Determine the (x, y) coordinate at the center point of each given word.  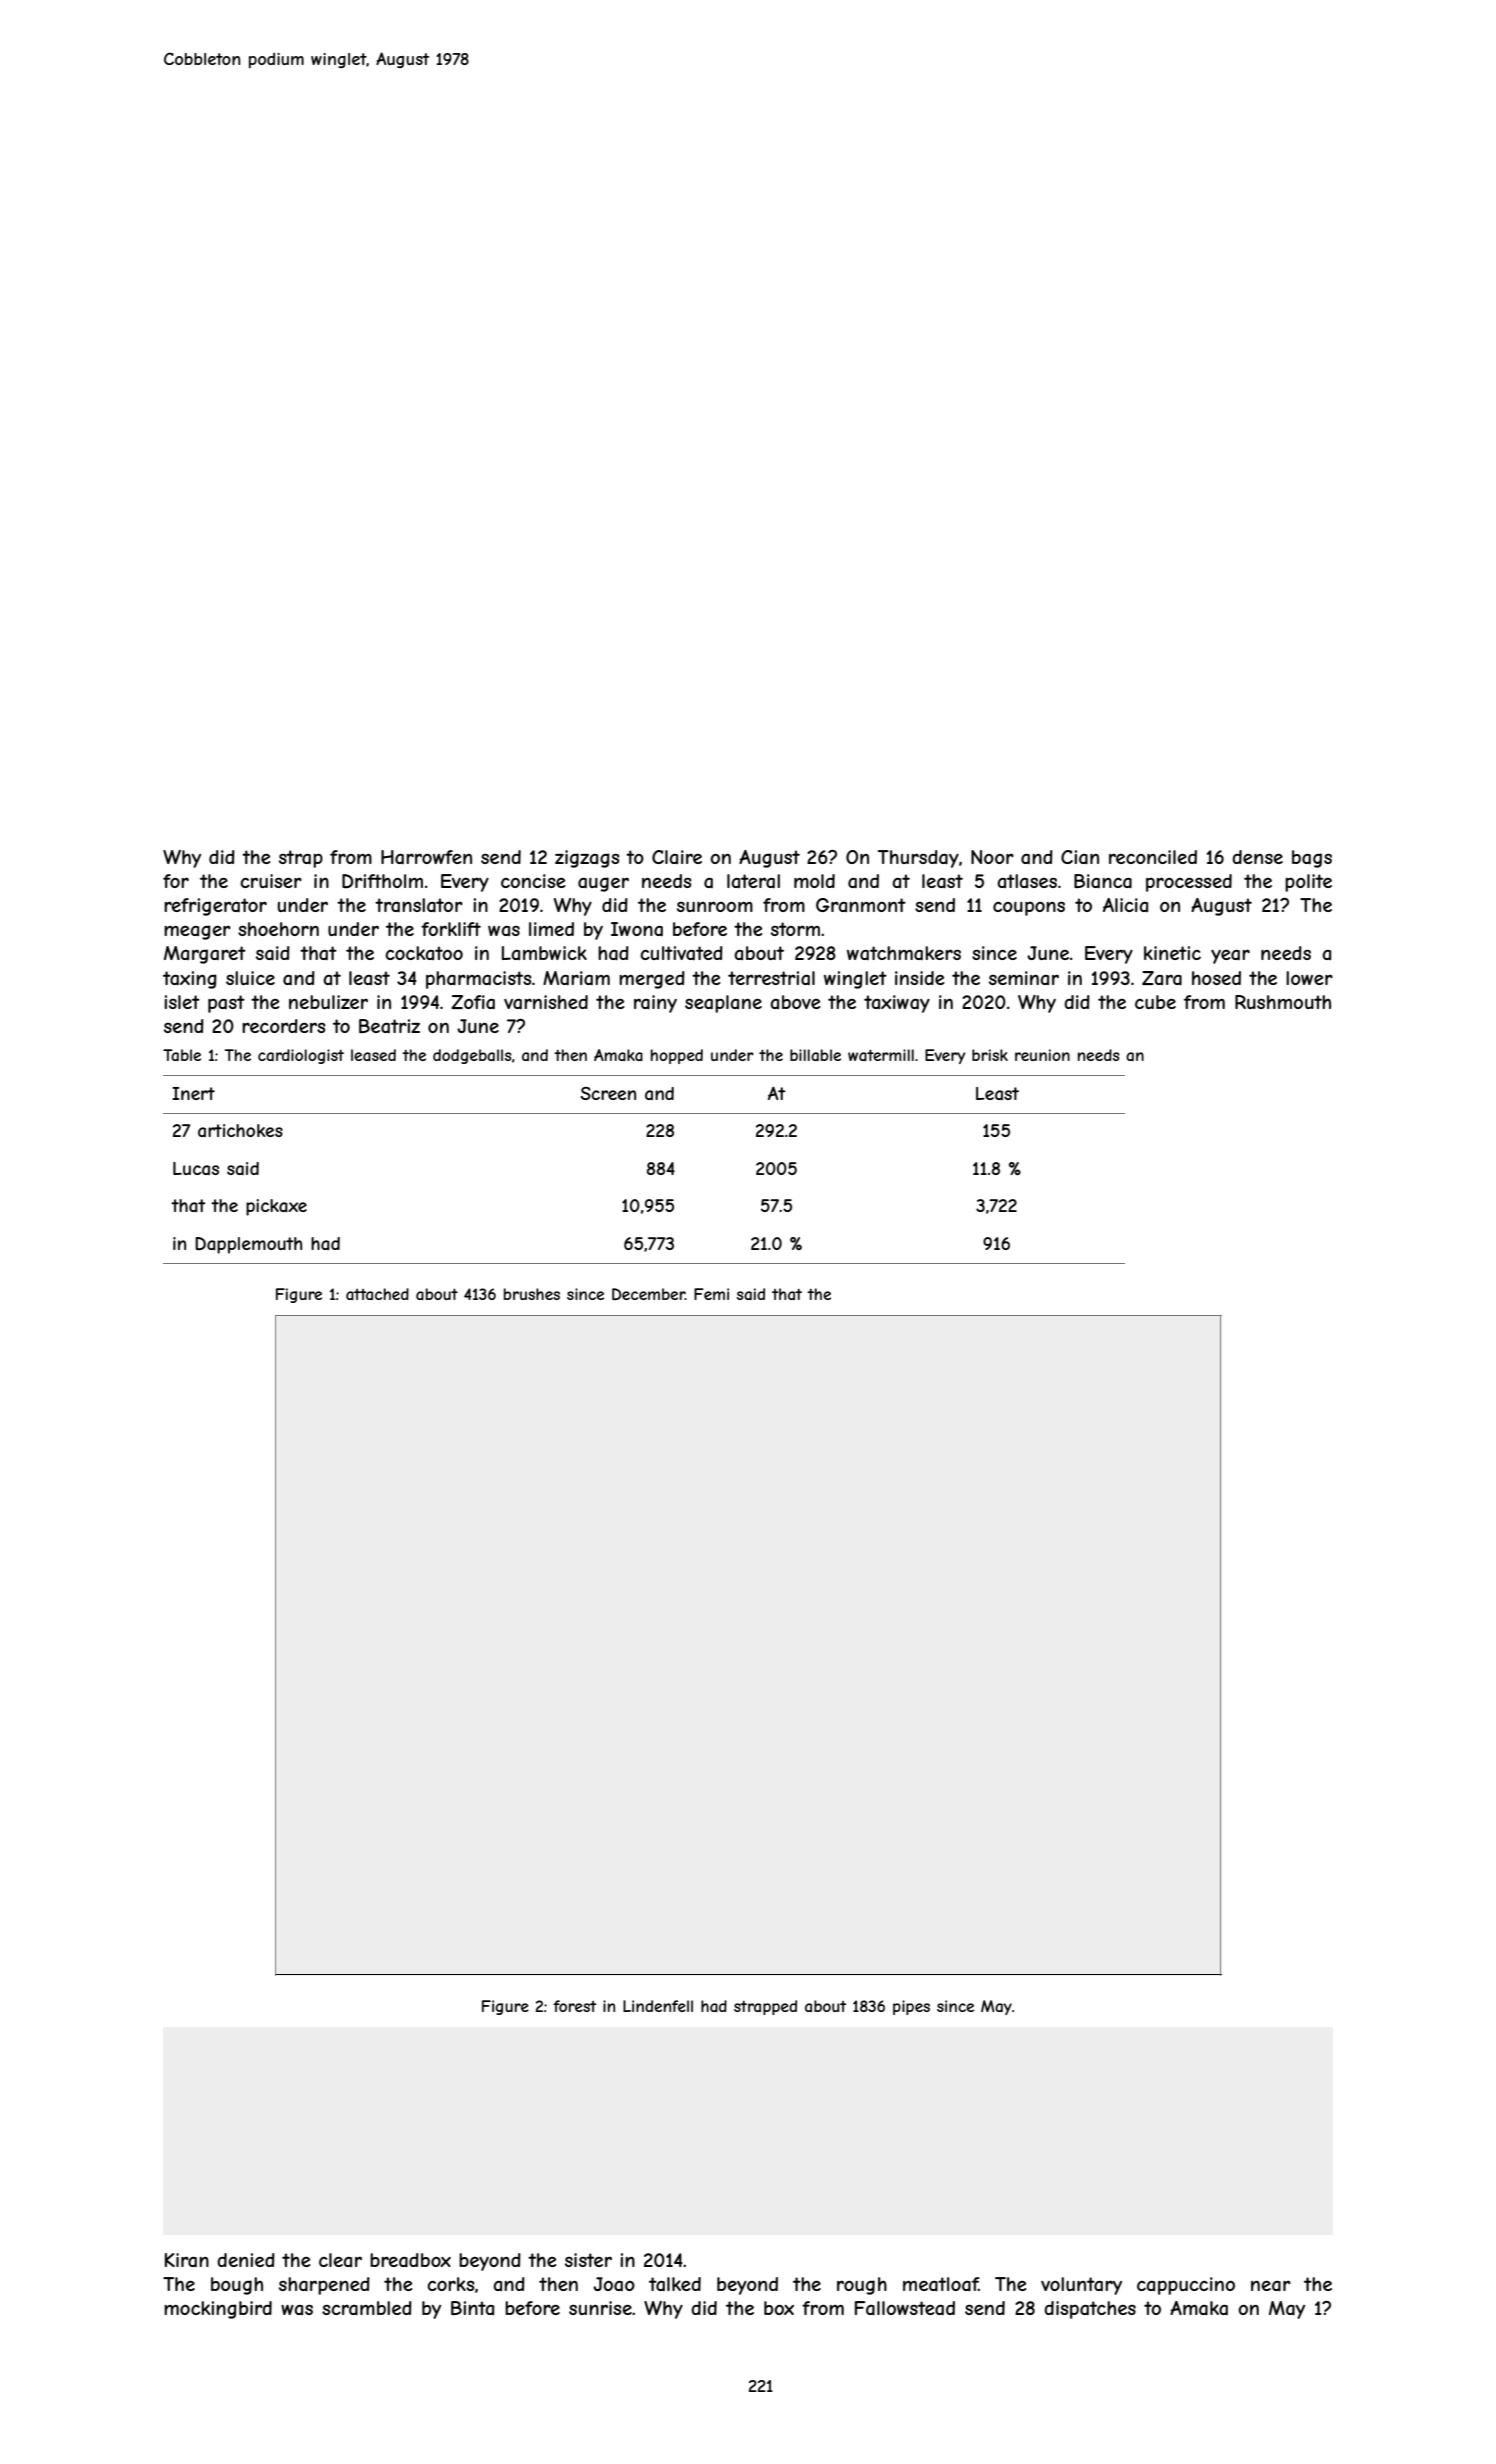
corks (451, 2284)
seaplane (723, 1004)
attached (377, 1294)
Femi (711, 1294)
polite (1308, 883)
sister (588, 2260)
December (648, 1294)
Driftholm (382, 881)
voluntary (1081, 2286)
